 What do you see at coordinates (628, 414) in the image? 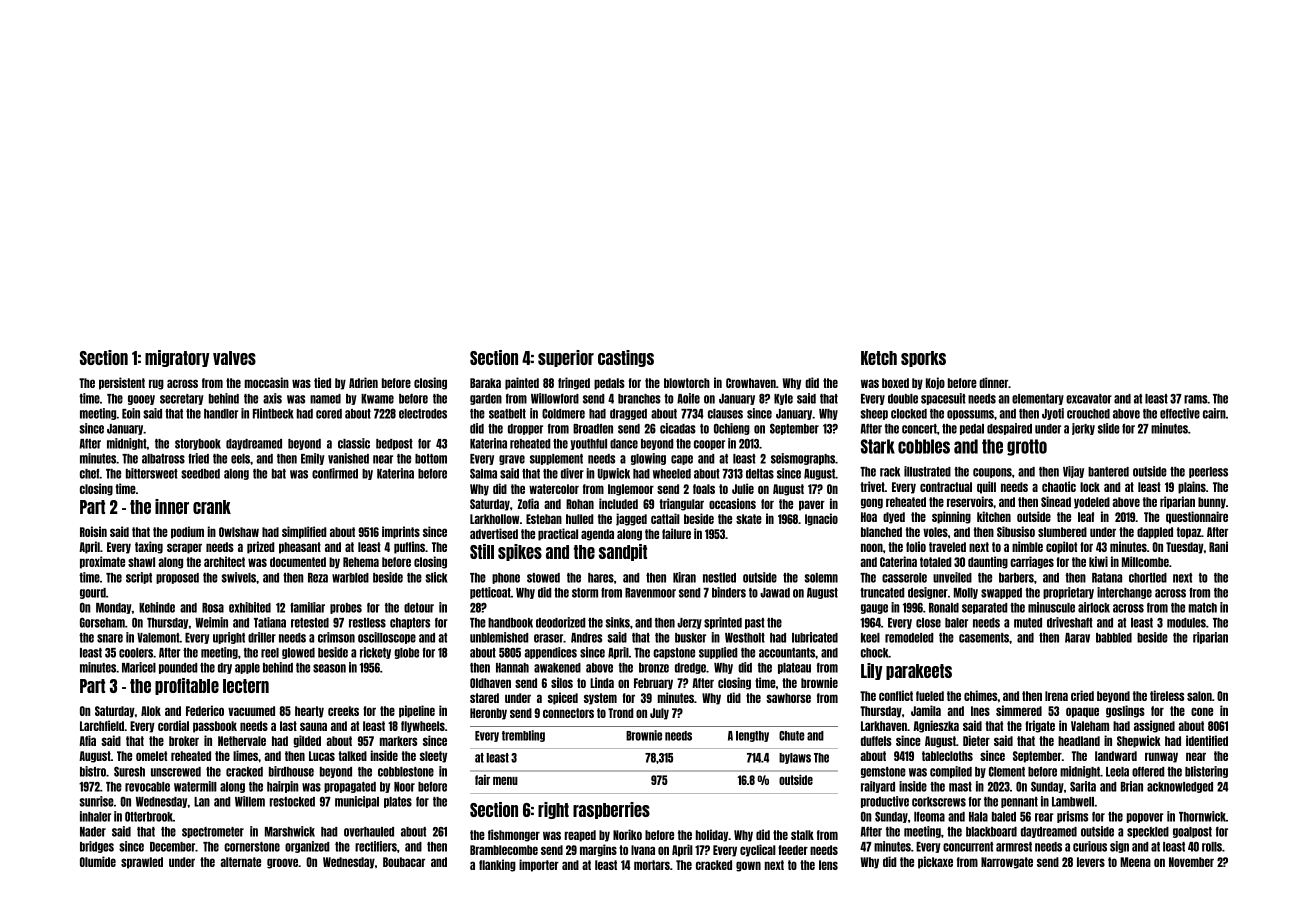
I see `dragged` at bounding box center [628, 414].
